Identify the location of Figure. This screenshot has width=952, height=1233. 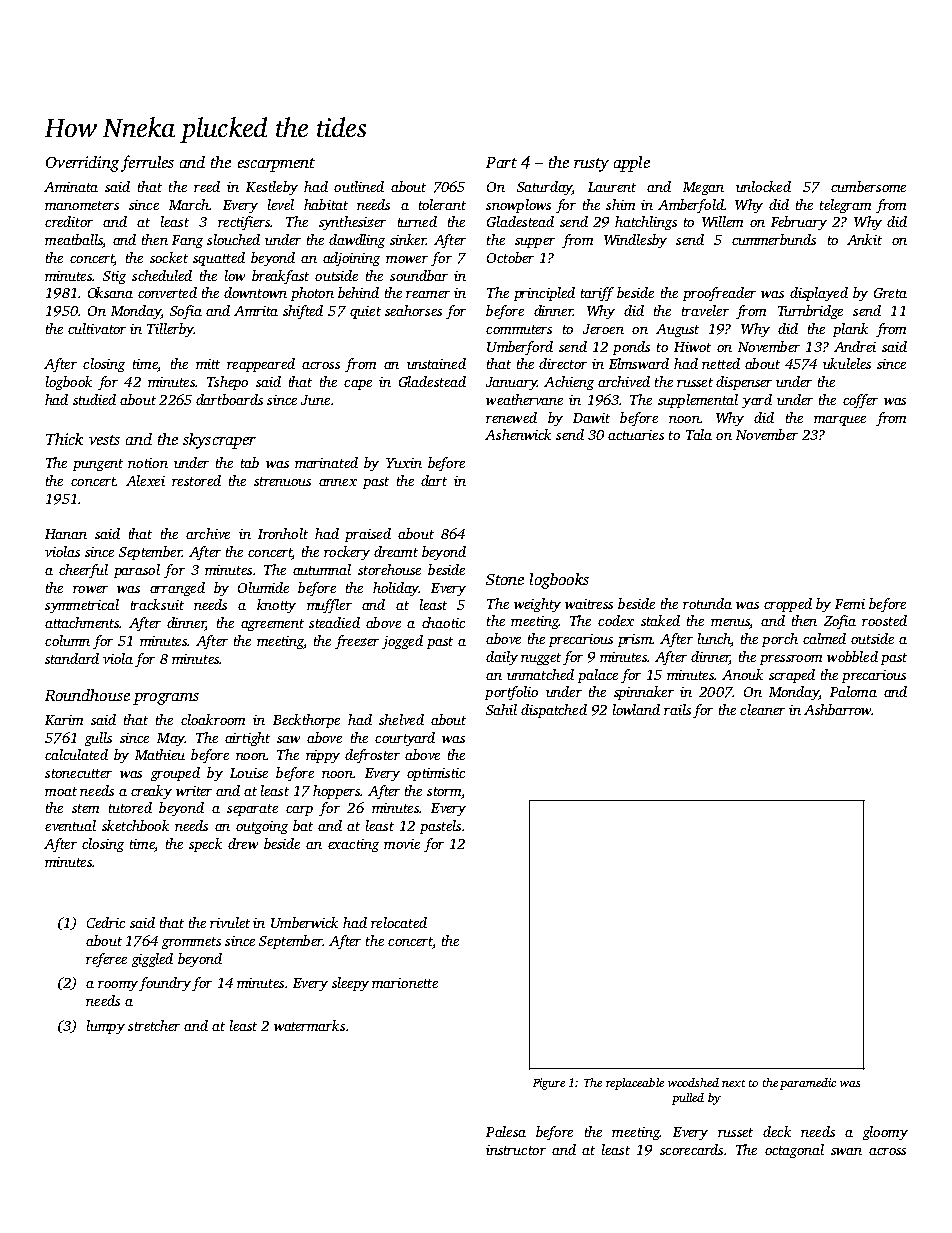
(549, 1084).
